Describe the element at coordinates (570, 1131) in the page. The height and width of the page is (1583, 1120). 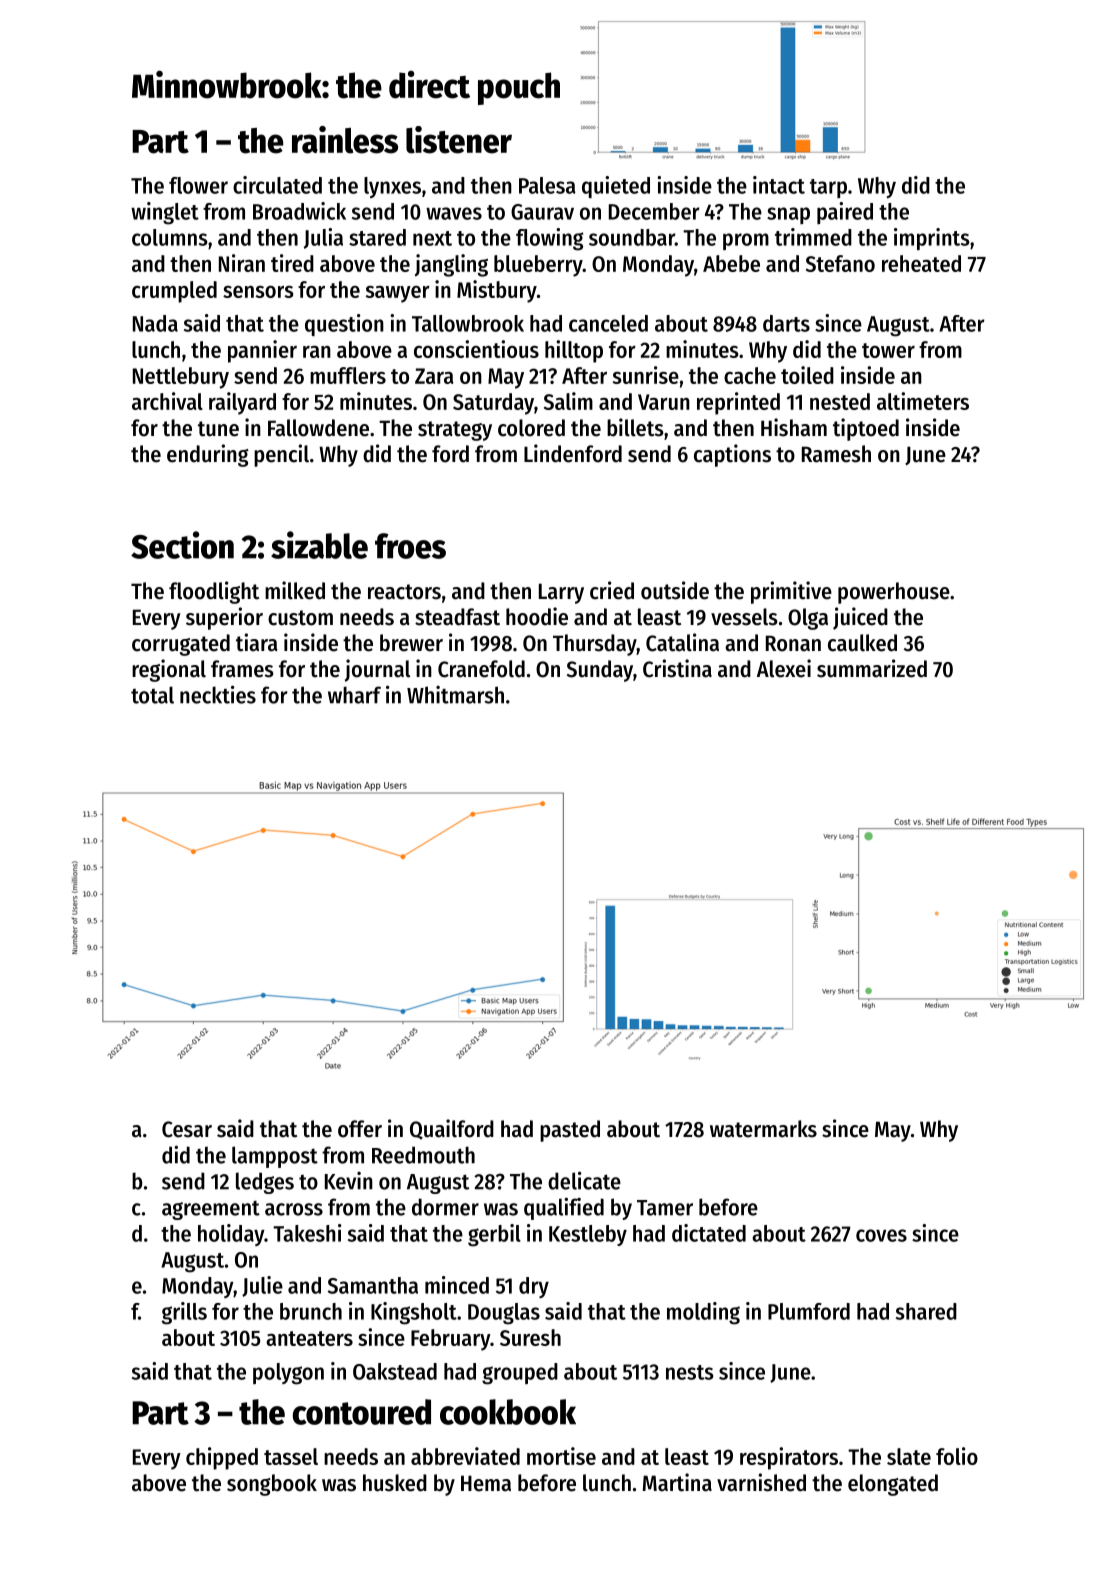
I see `pasted` at that location.
